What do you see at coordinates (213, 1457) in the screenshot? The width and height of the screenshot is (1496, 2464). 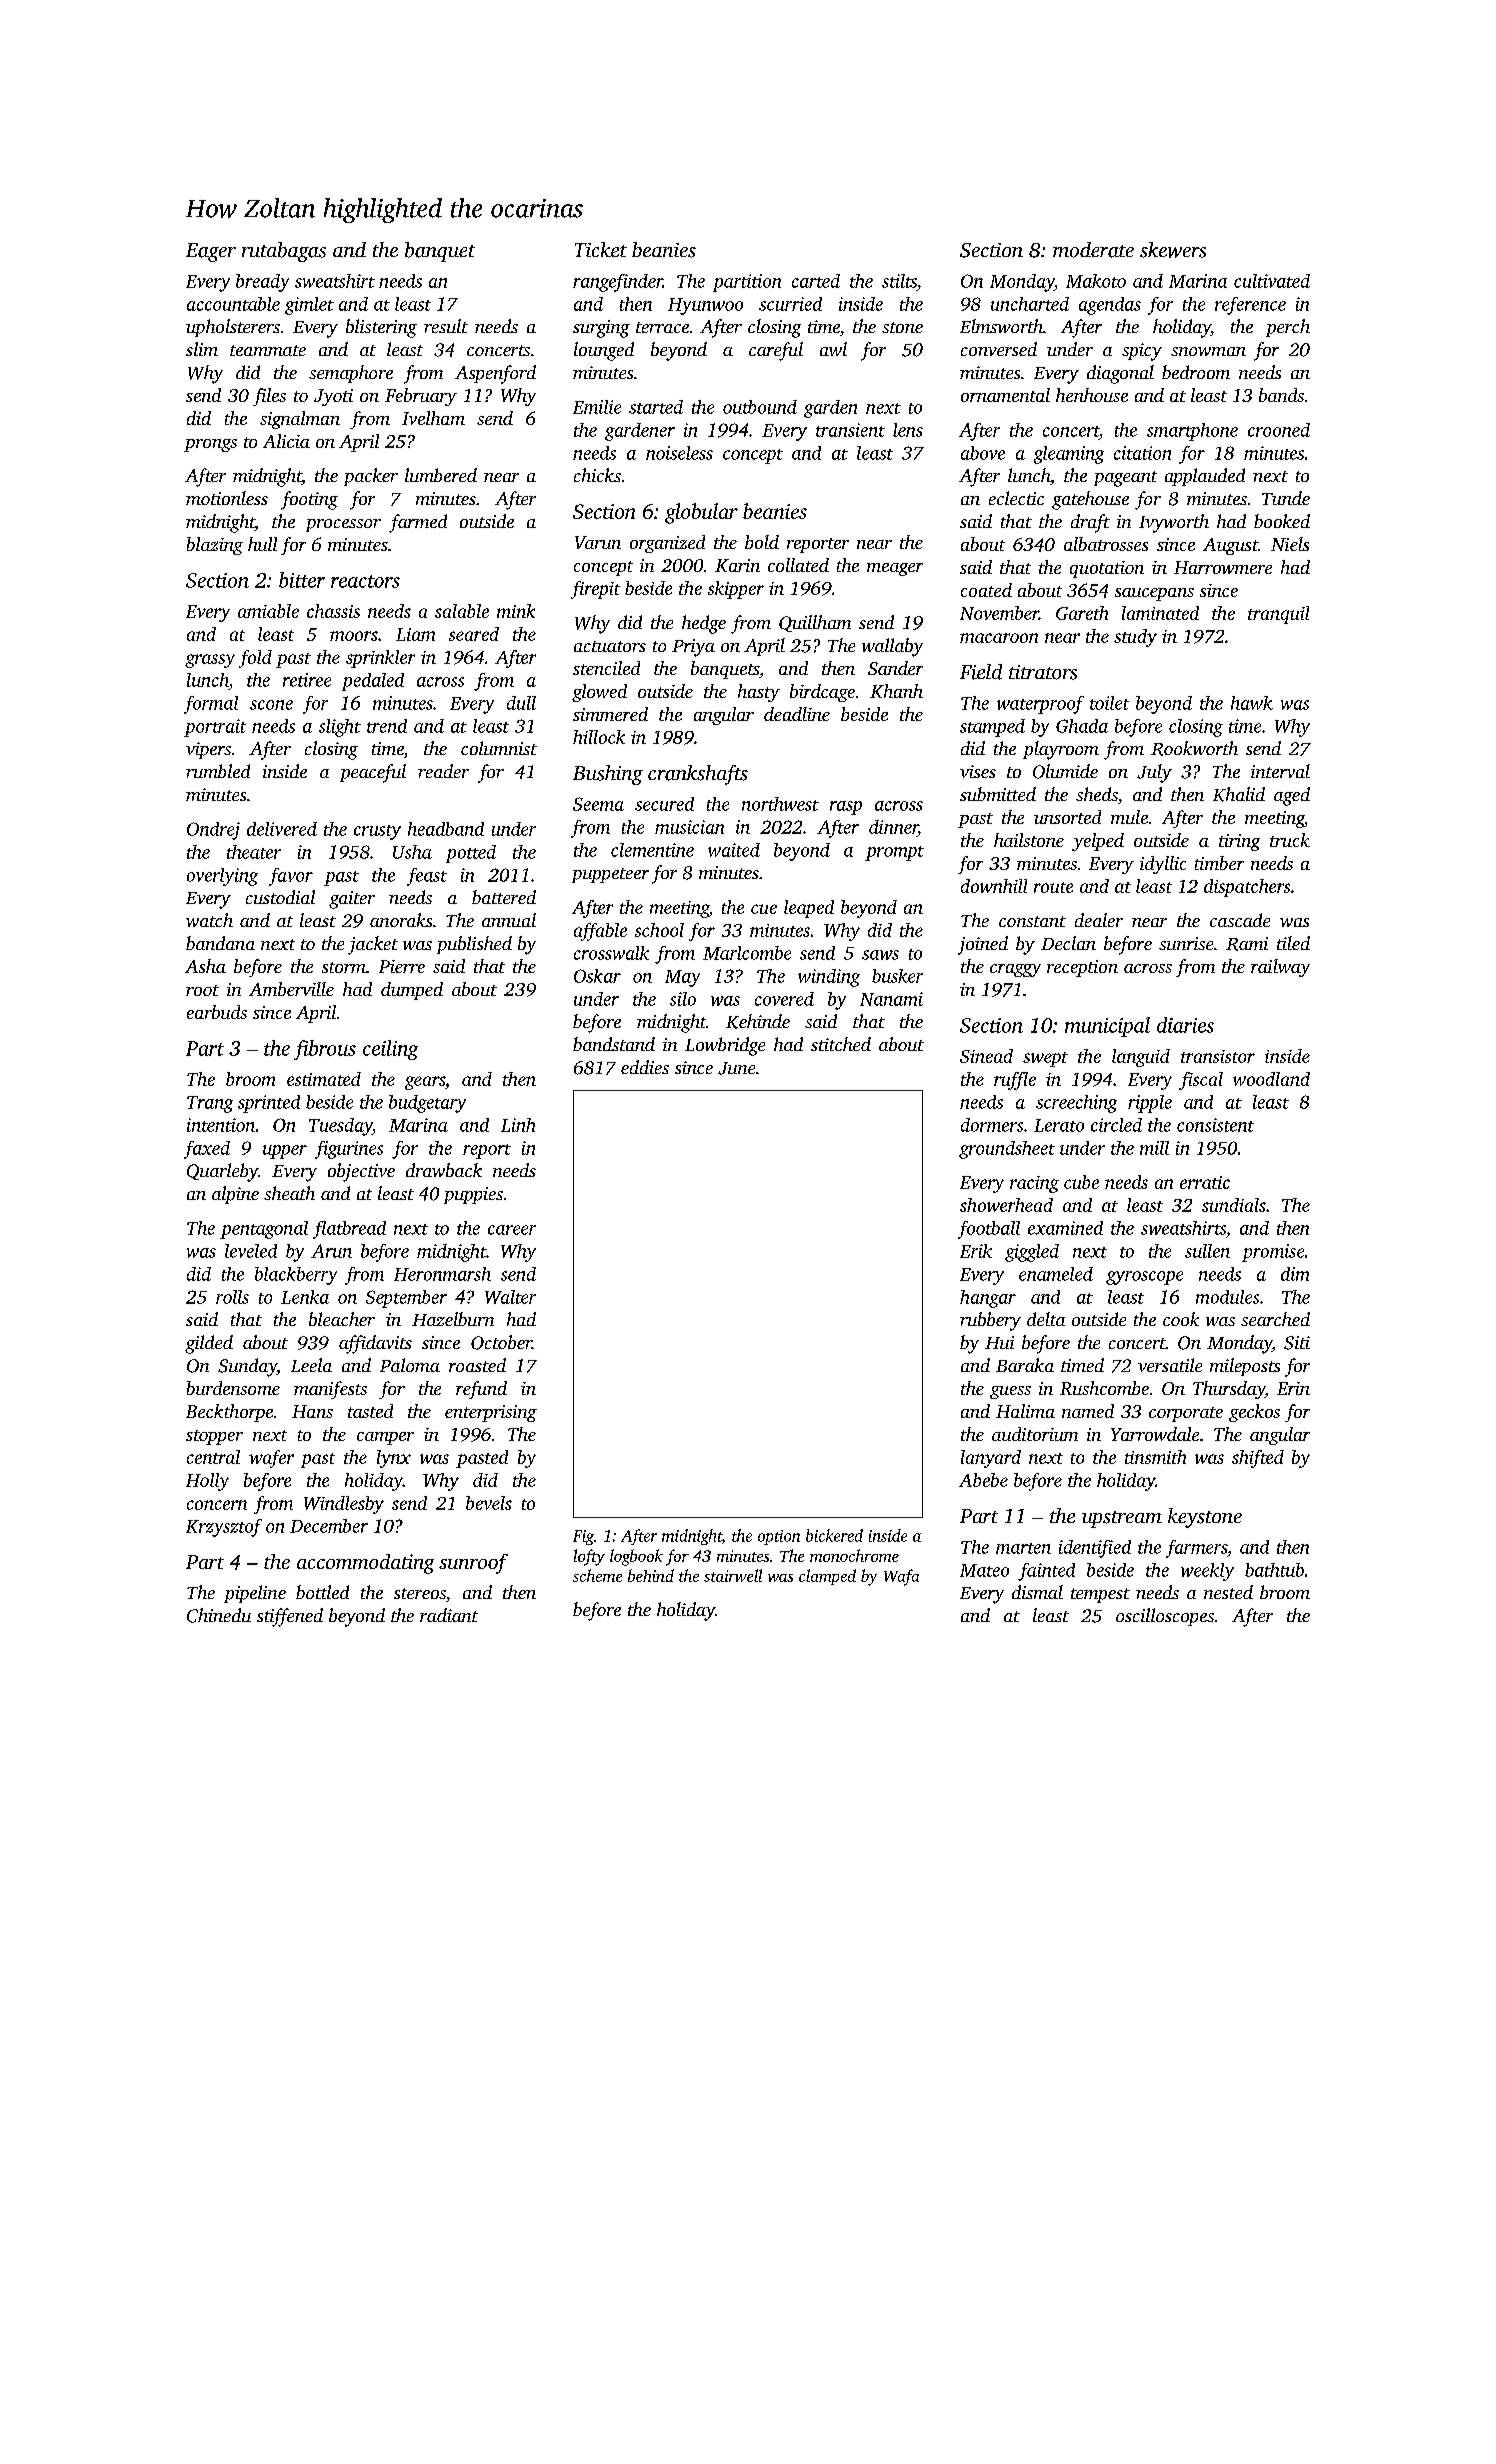 I see `central` at bounding box center [213, 1457].
